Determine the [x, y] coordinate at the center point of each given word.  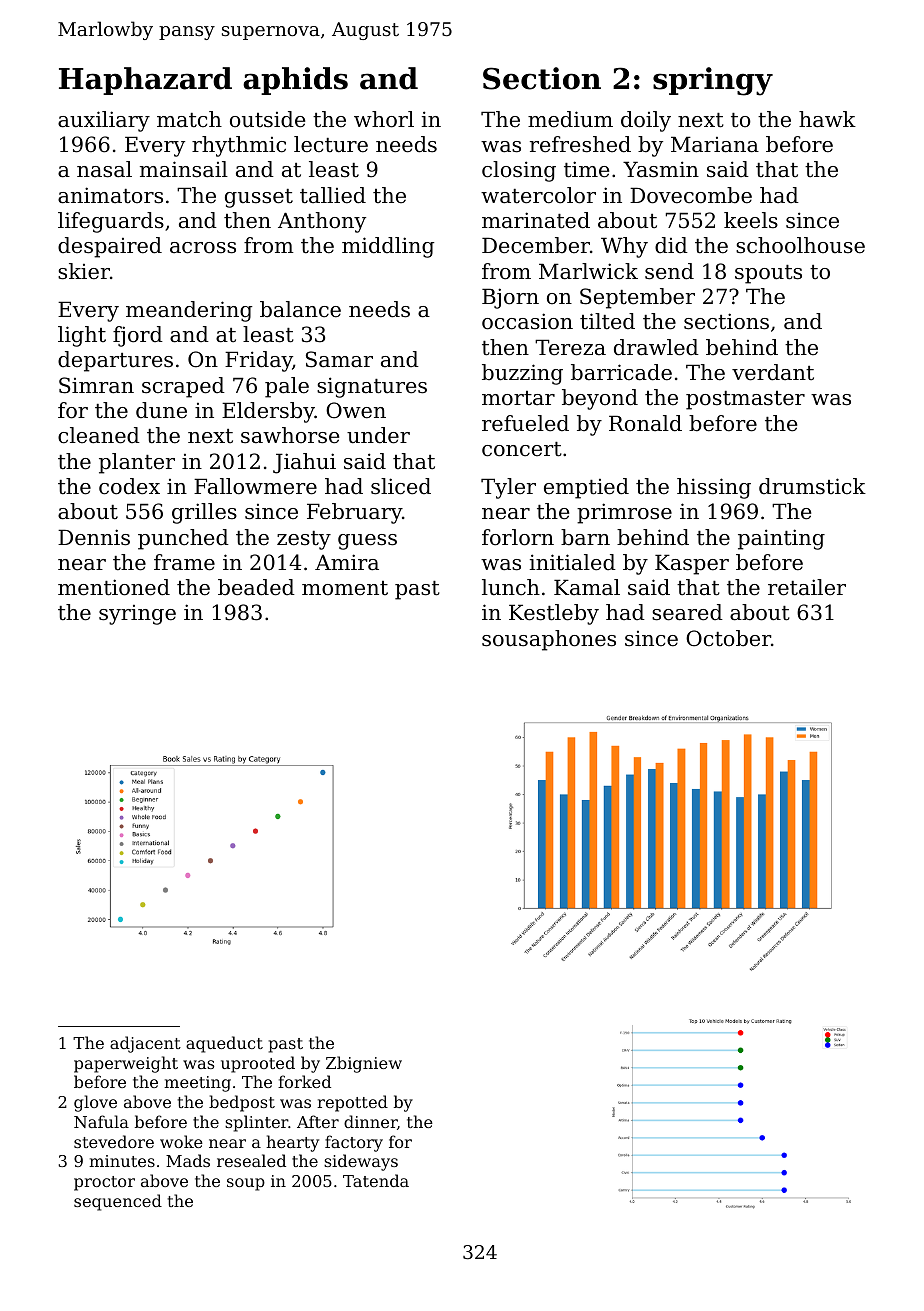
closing [519, 171]
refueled [525, 423]
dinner [370, 1121]
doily [646, 121]
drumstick [812, 486]
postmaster [745, 400]
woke [181, 1141]
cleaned [99, 435]
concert [522, 449]
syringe [137, 615]
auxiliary [104, 121]
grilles [204, 513]
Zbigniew [364, 1064]
